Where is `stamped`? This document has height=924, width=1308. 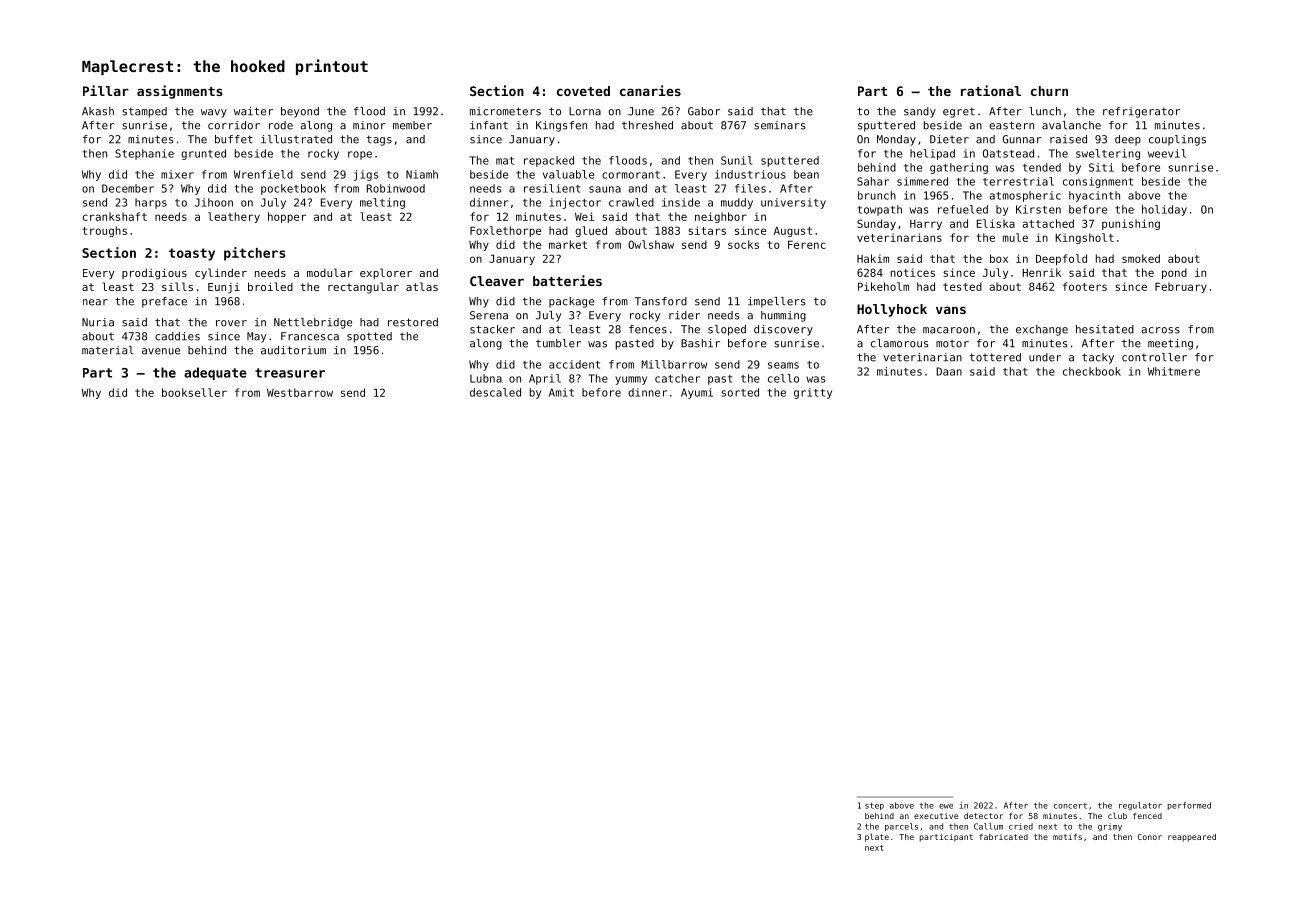
stamped is located at coordinates (144, 112).
